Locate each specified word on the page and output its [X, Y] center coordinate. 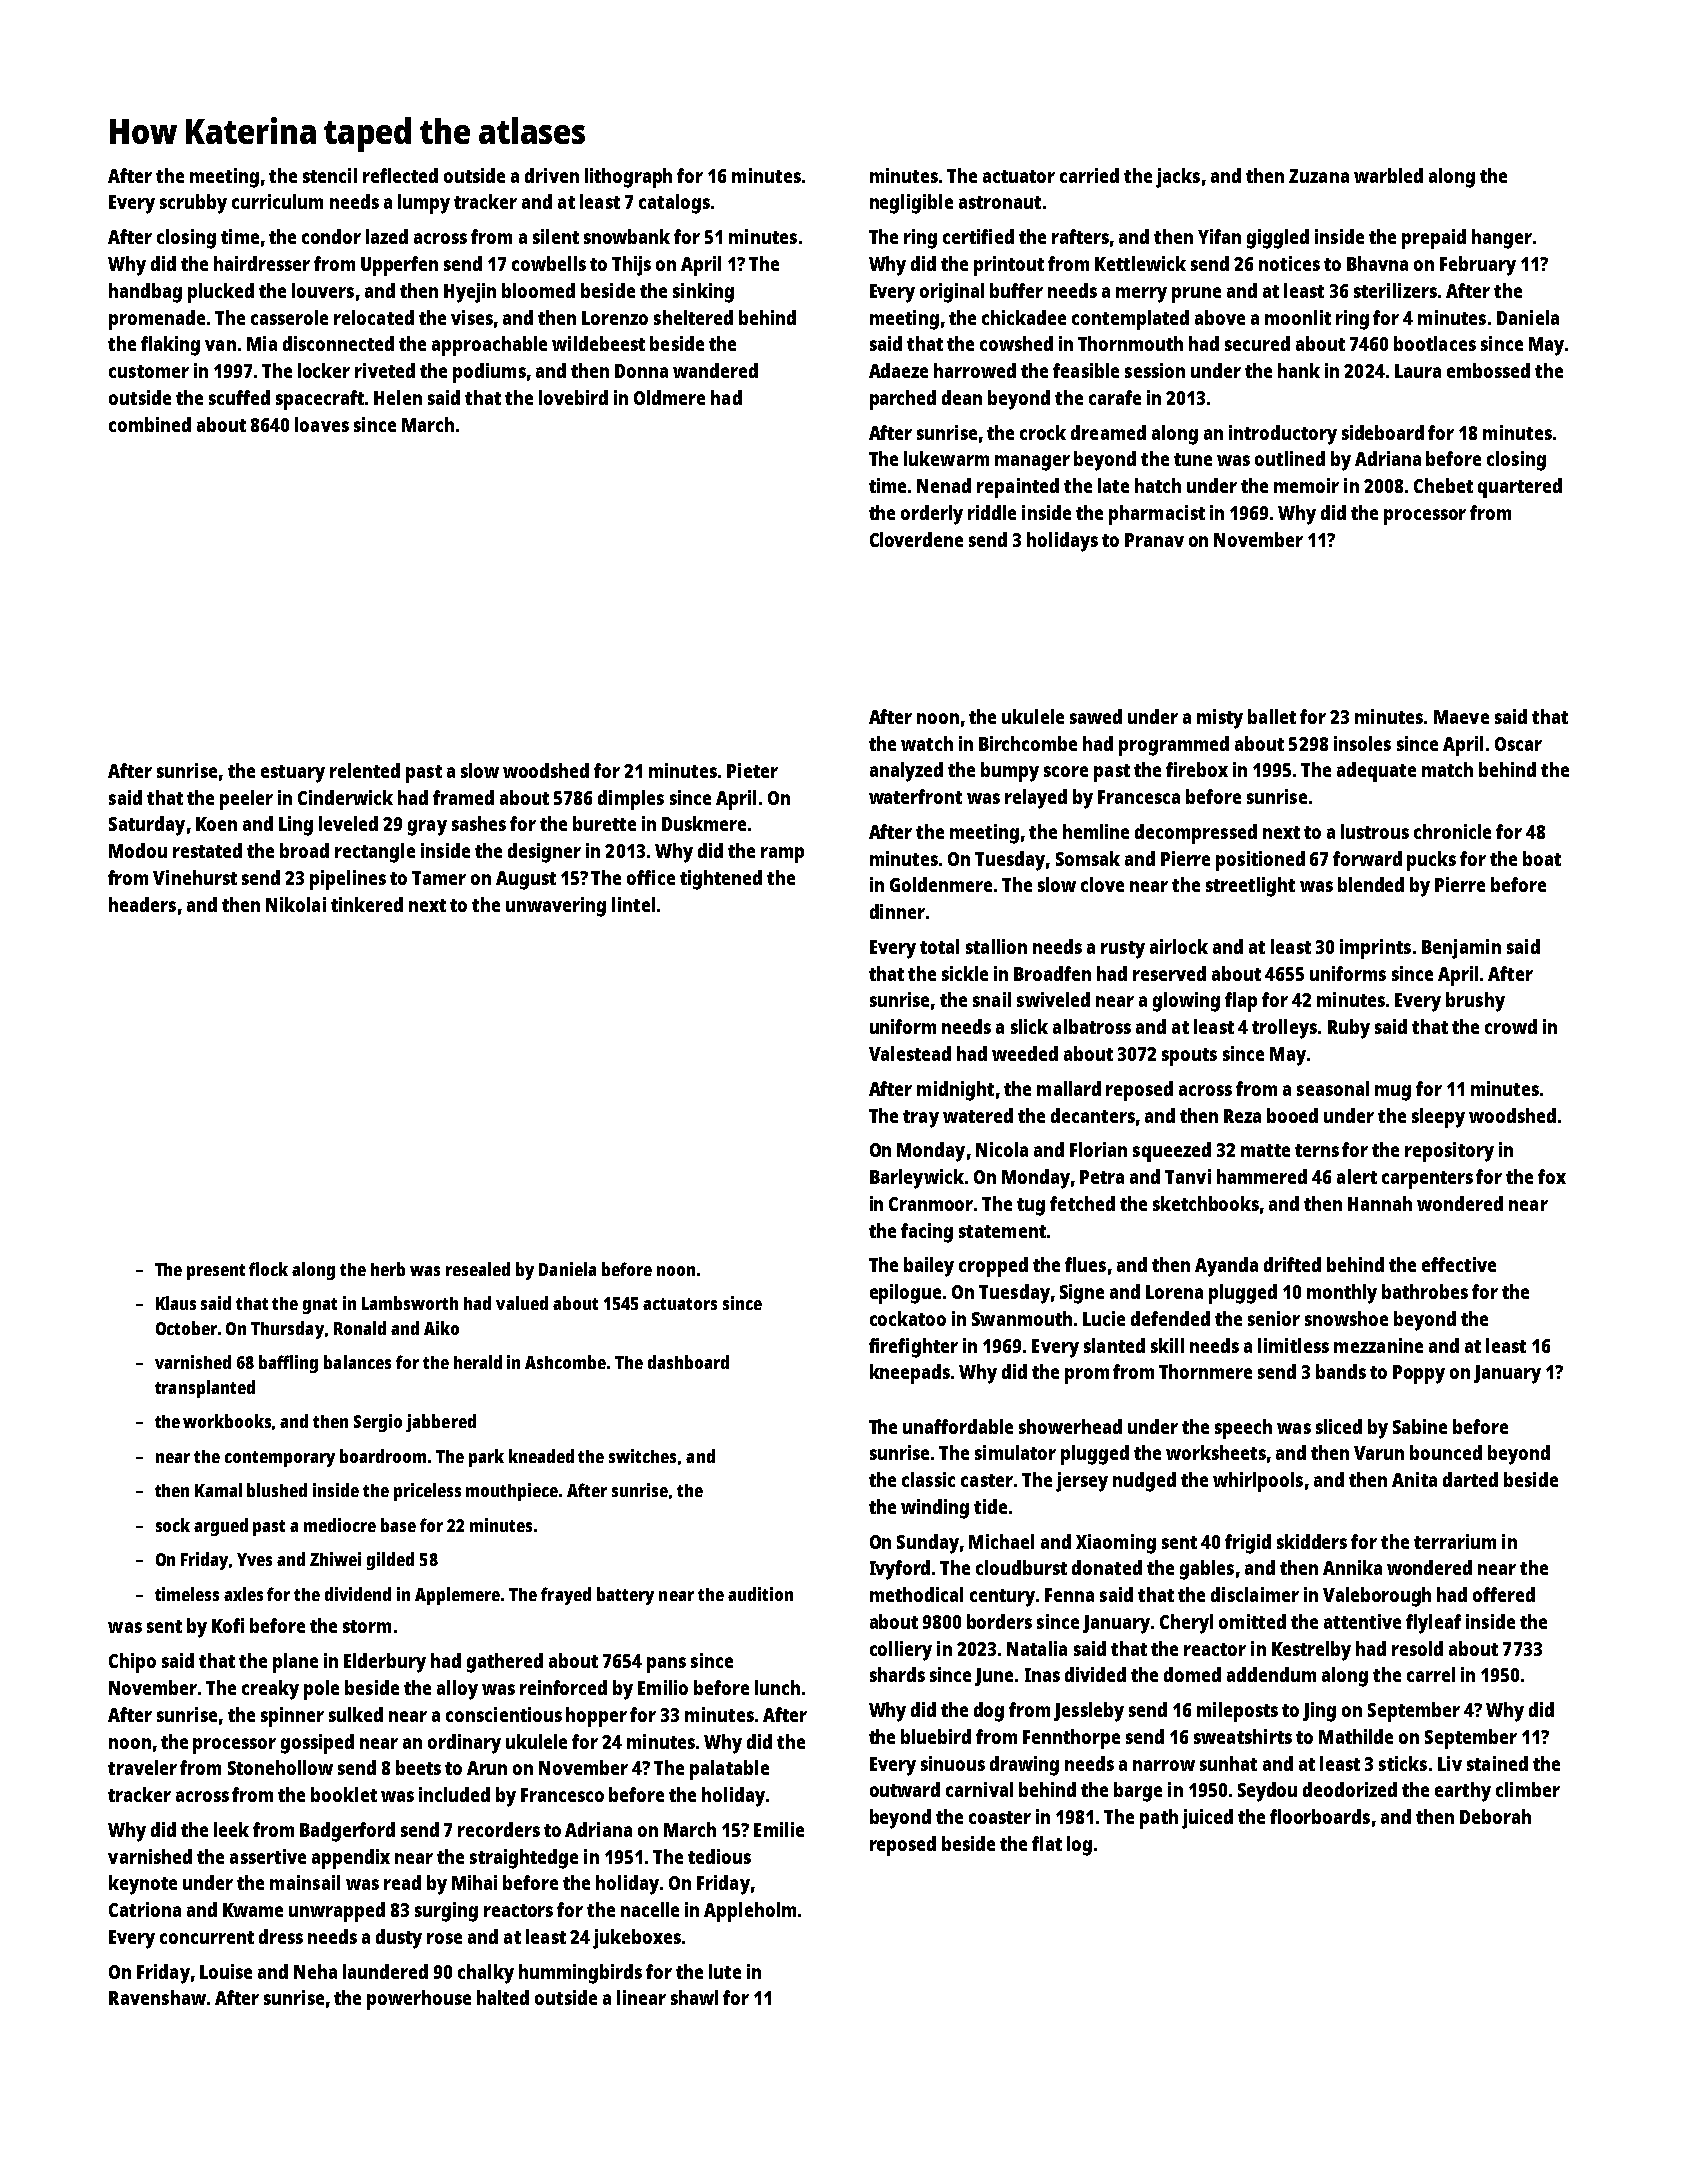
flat [1047, 1843]
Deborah [1495, 1816]
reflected [400, 175]
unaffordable [958, 1426]
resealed [478, 1269]
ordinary [464, 1744]
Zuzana [1319, 176]
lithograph [628, 178]
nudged [1144, 1482]
